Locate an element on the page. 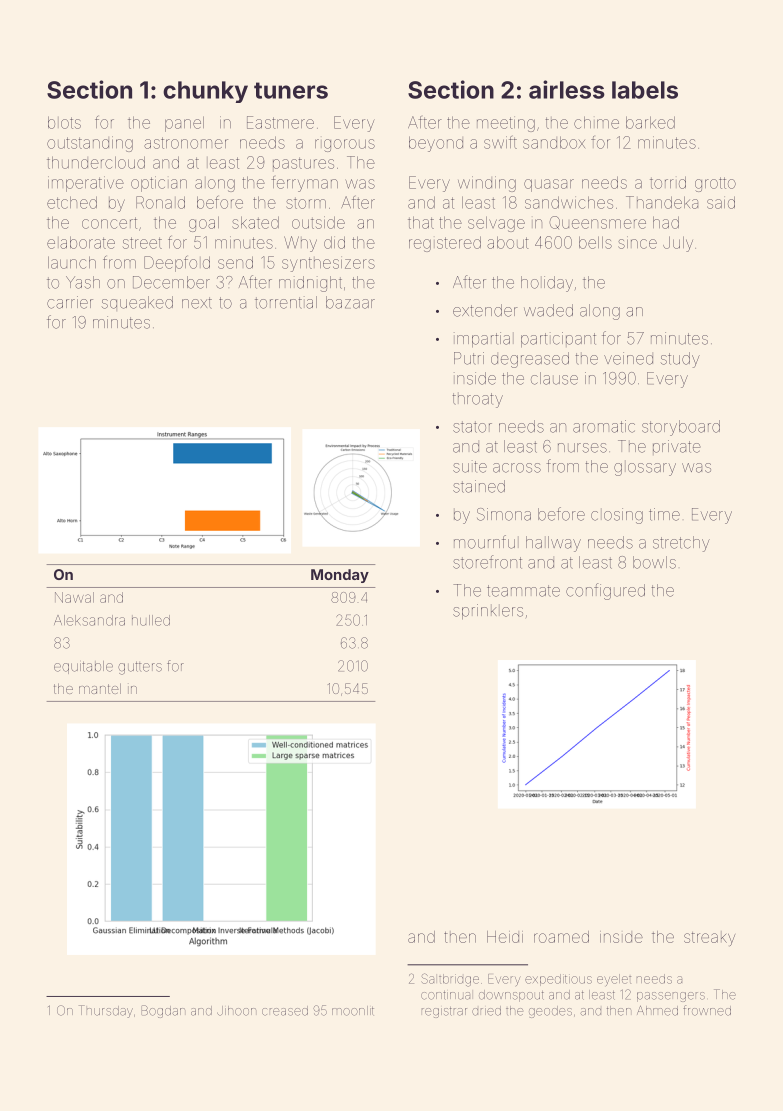  barked is located at coordinates (650, 122).
